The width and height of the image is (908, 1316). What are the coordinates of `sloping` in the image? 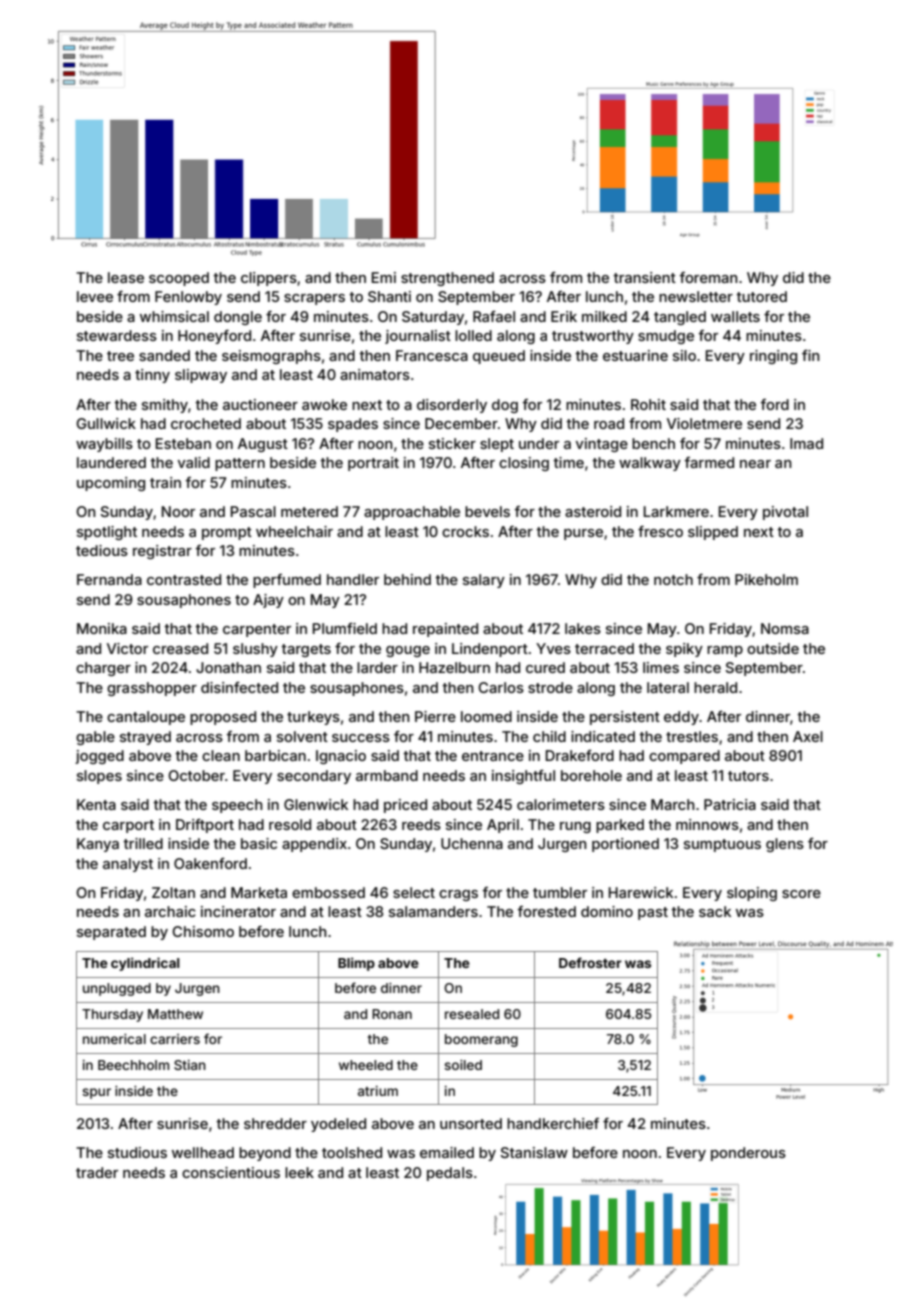 It's located at (752, 894).
